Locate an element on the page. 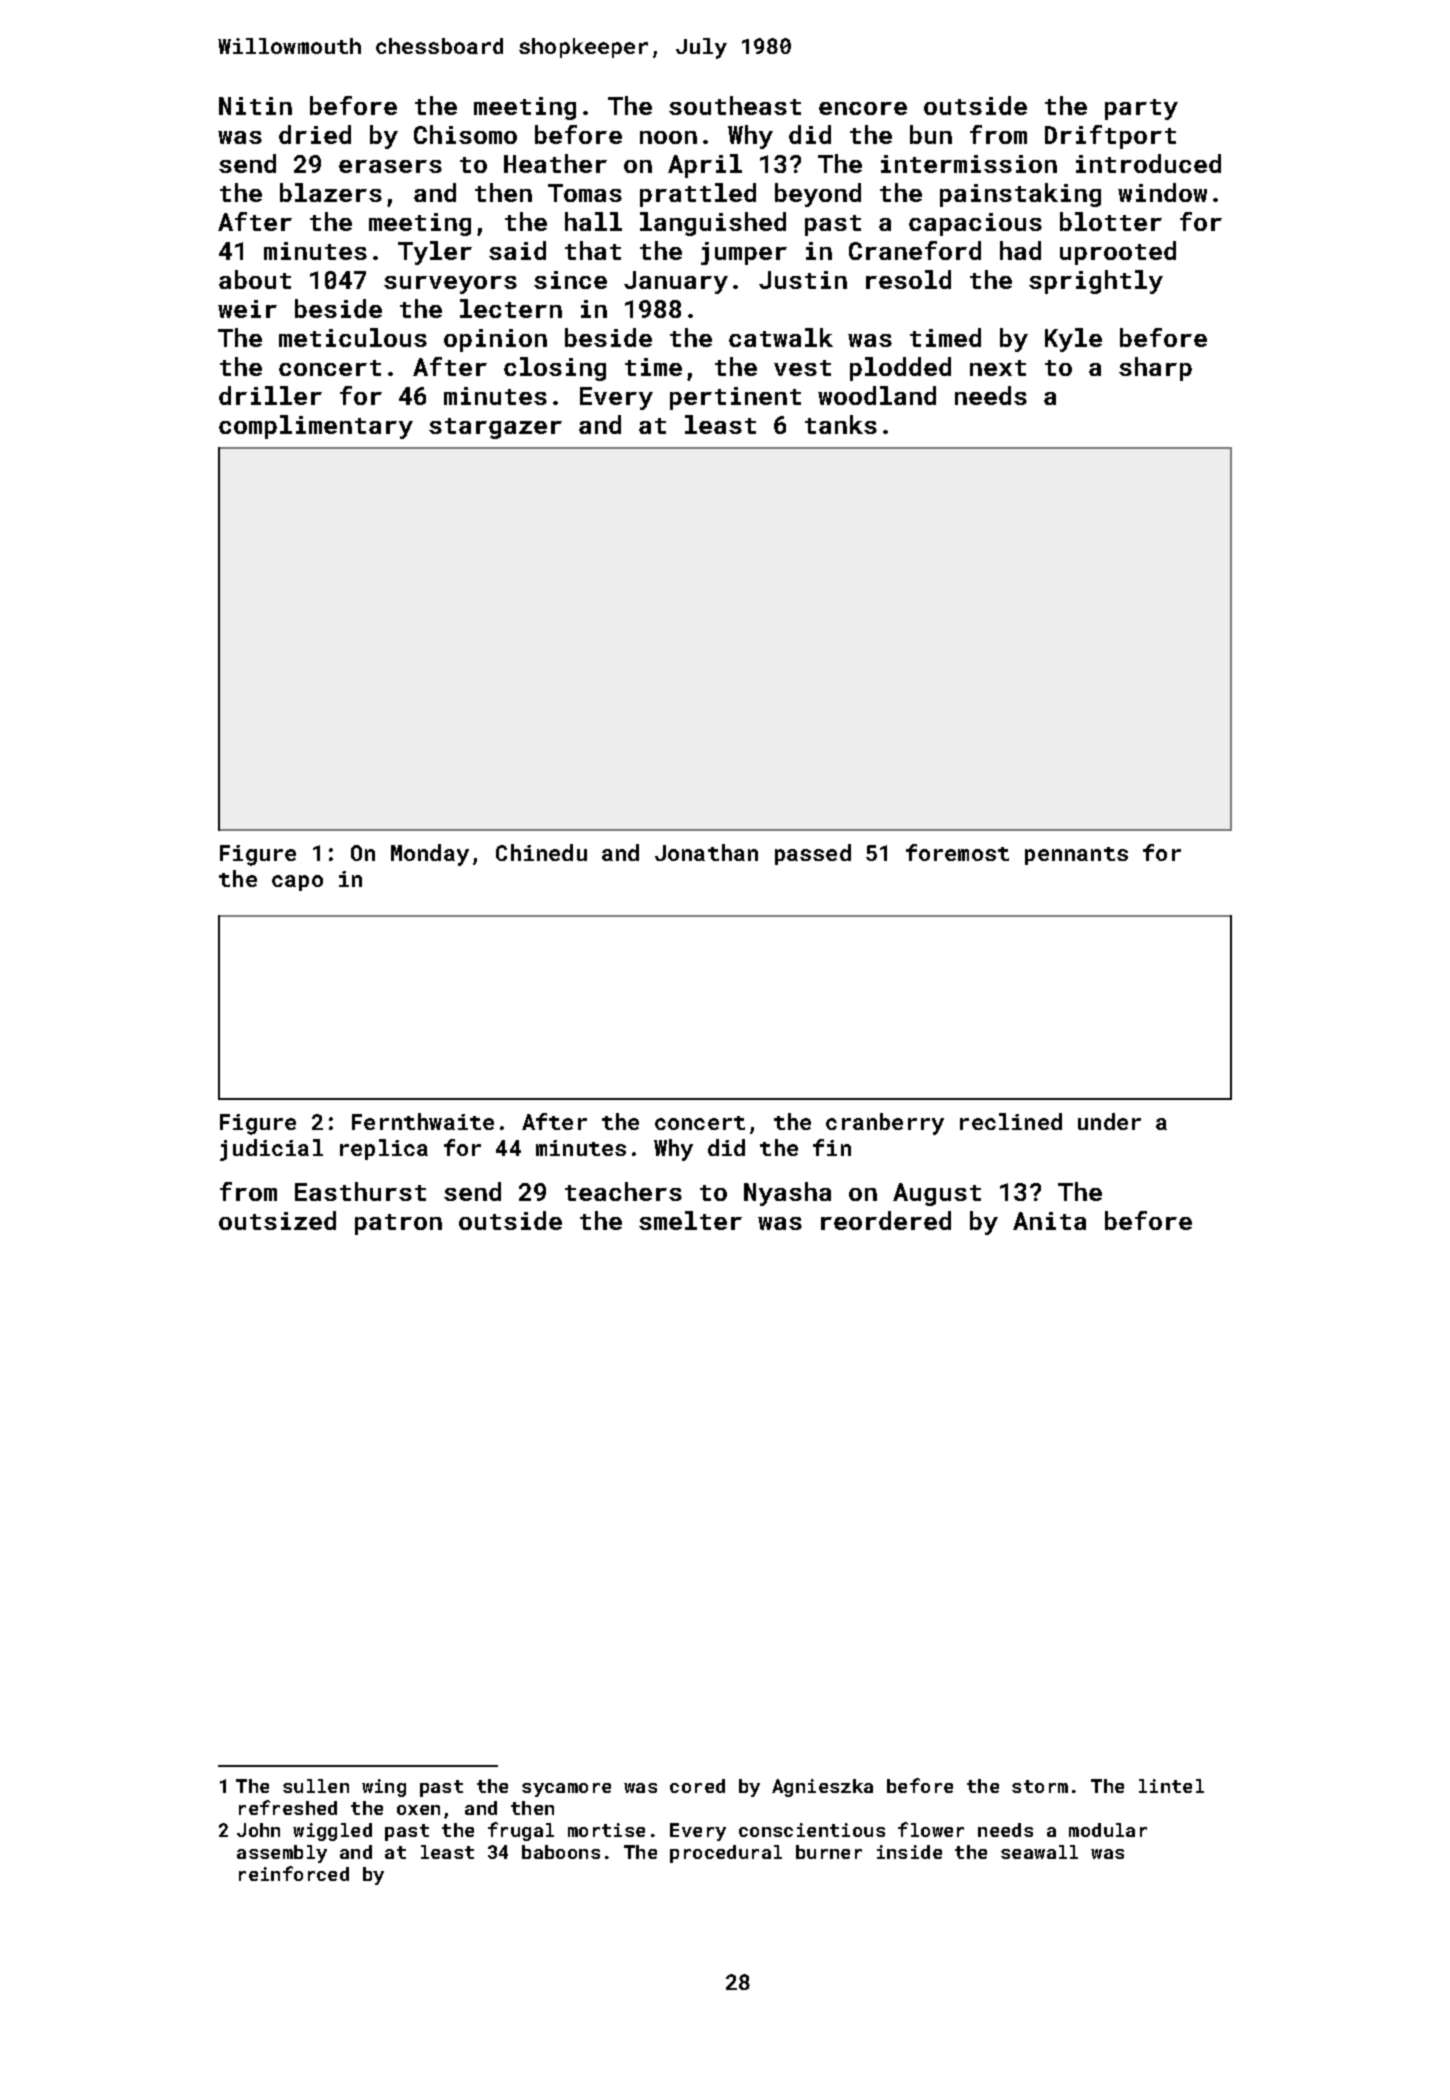  outsized is located at coordinates (277, 1220).
